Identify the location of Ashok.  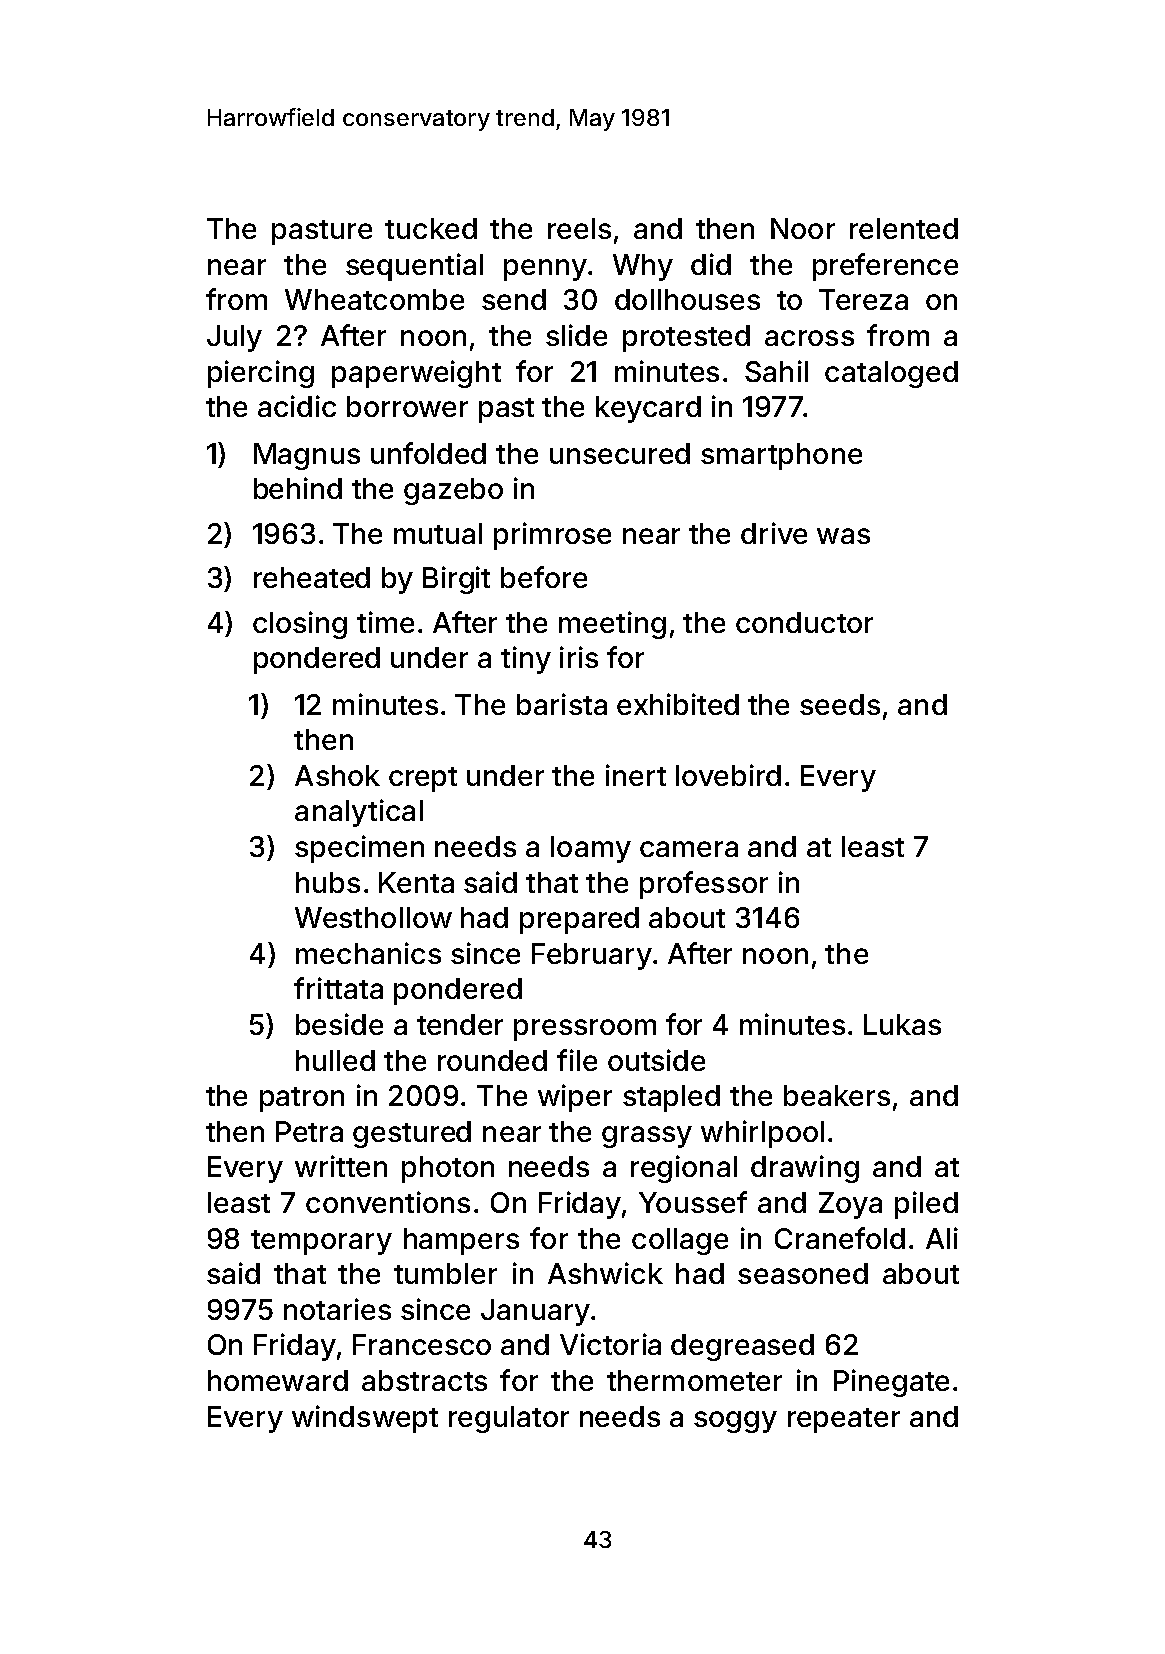
(337, 775).
